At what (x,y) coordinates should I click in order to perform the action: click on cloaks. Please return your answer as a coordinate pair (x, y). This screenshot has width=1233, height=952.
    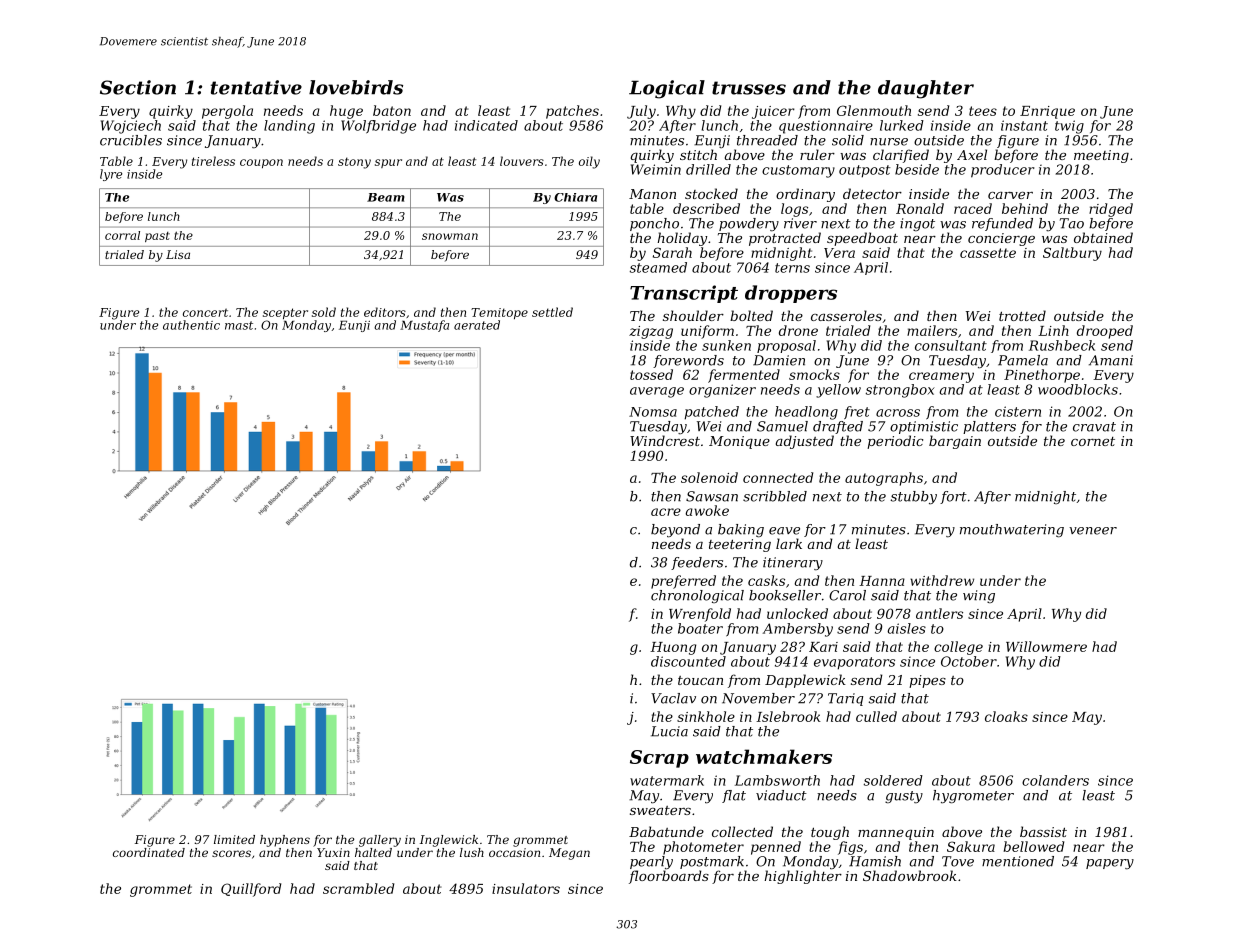
    Looking at the image, I should click on (1006, 716).
